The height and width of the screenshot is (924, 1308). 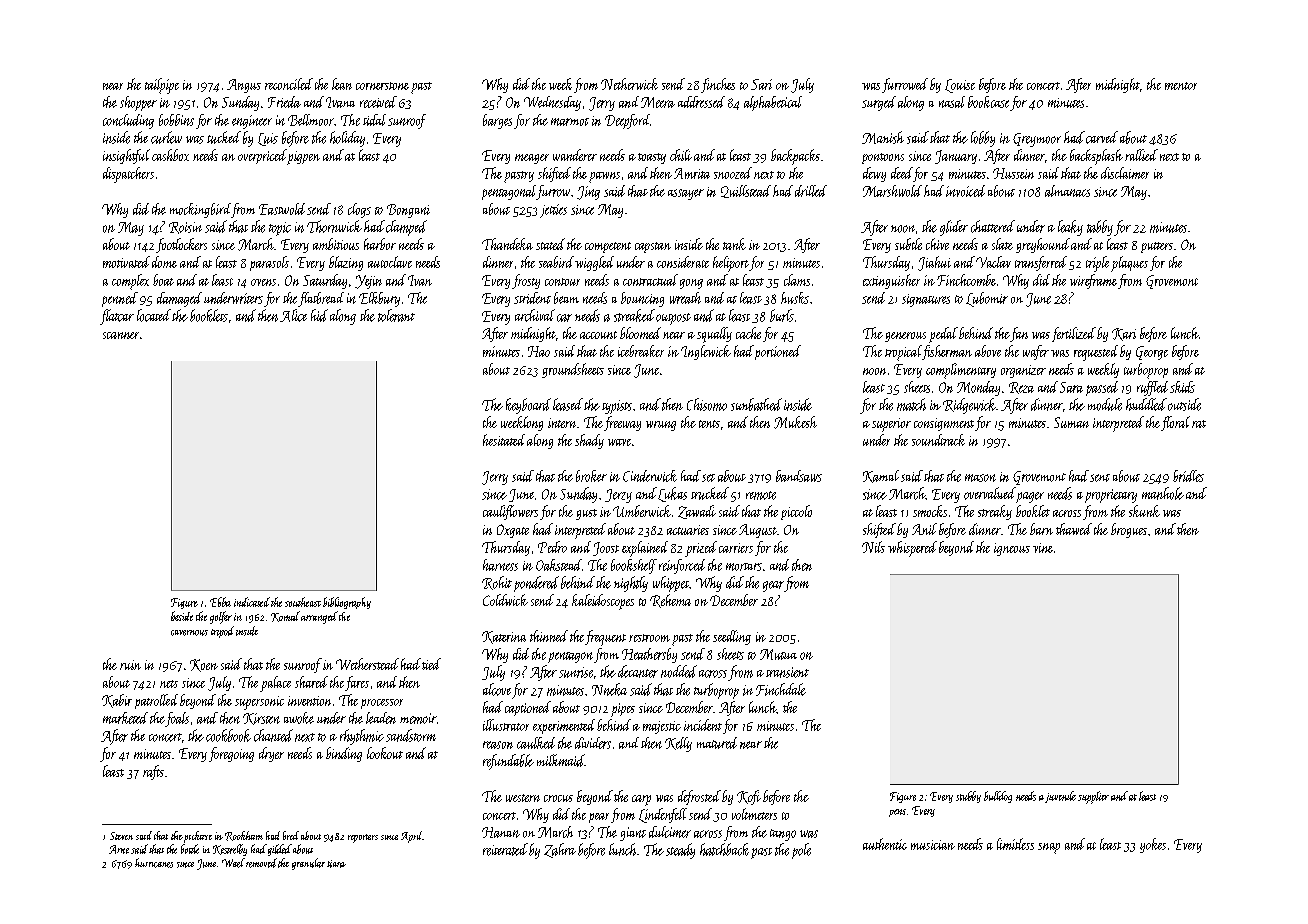 What do you see at coordinates (412, 837) in the screenshot?
I see `April` at bounding box center [412, 837].
